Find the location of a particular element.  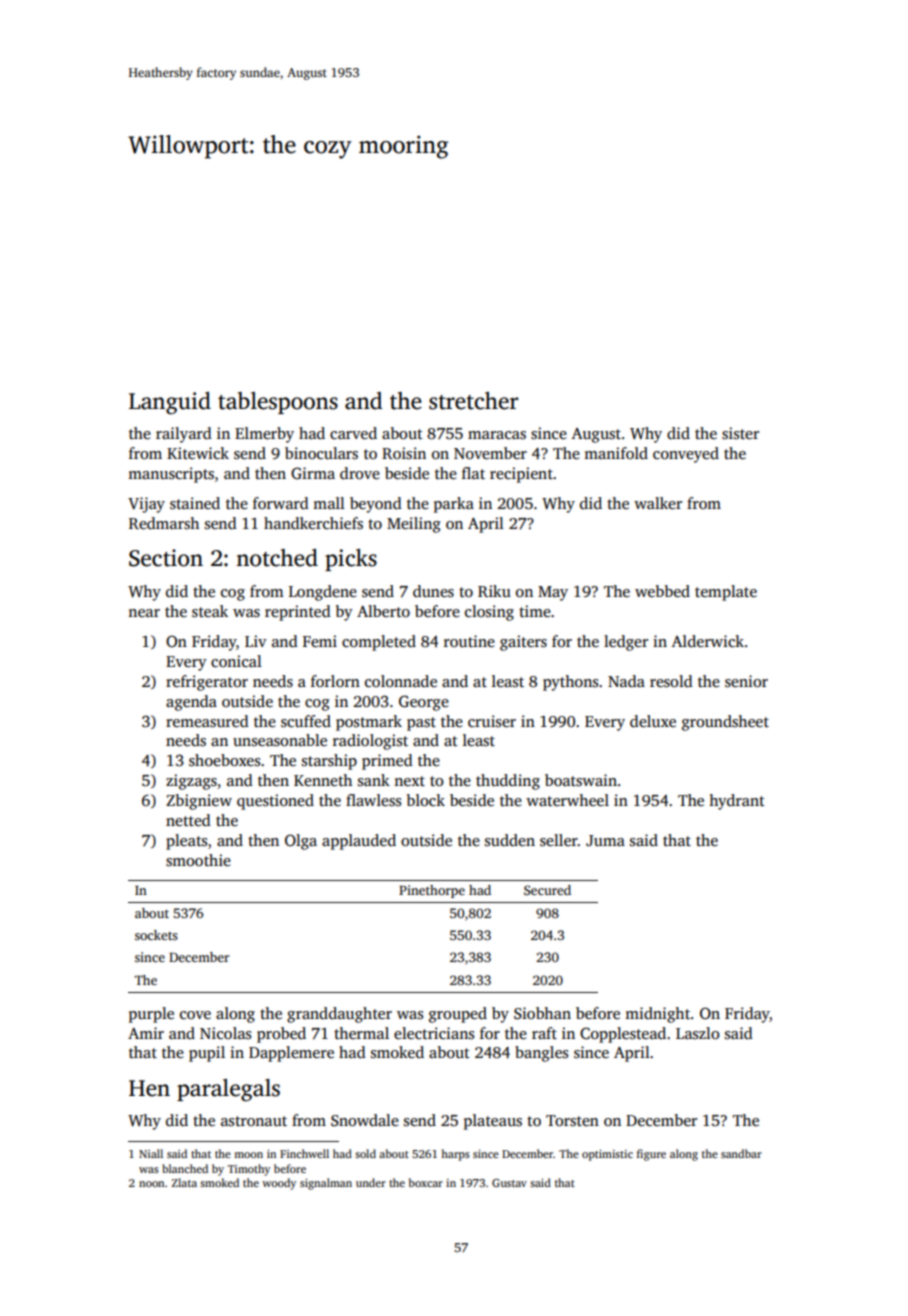

under is located at coordinates (371, 1182).
